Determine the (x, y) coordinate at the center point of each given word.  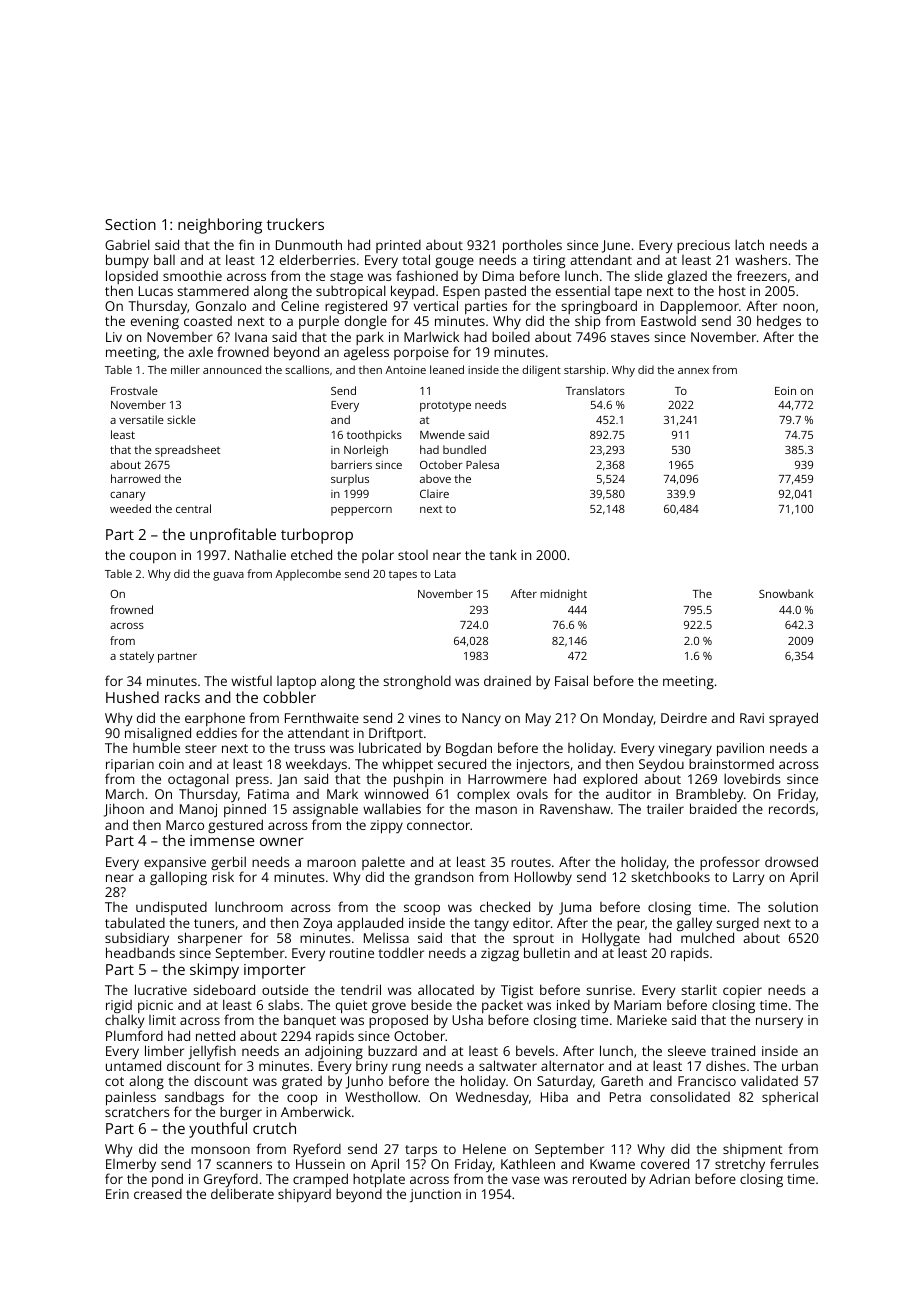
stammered (213, 291)
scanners (244, 1165)
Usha (467, 1020)
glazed (687, 277)
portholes (532, 247)
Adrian (669, 1178)
